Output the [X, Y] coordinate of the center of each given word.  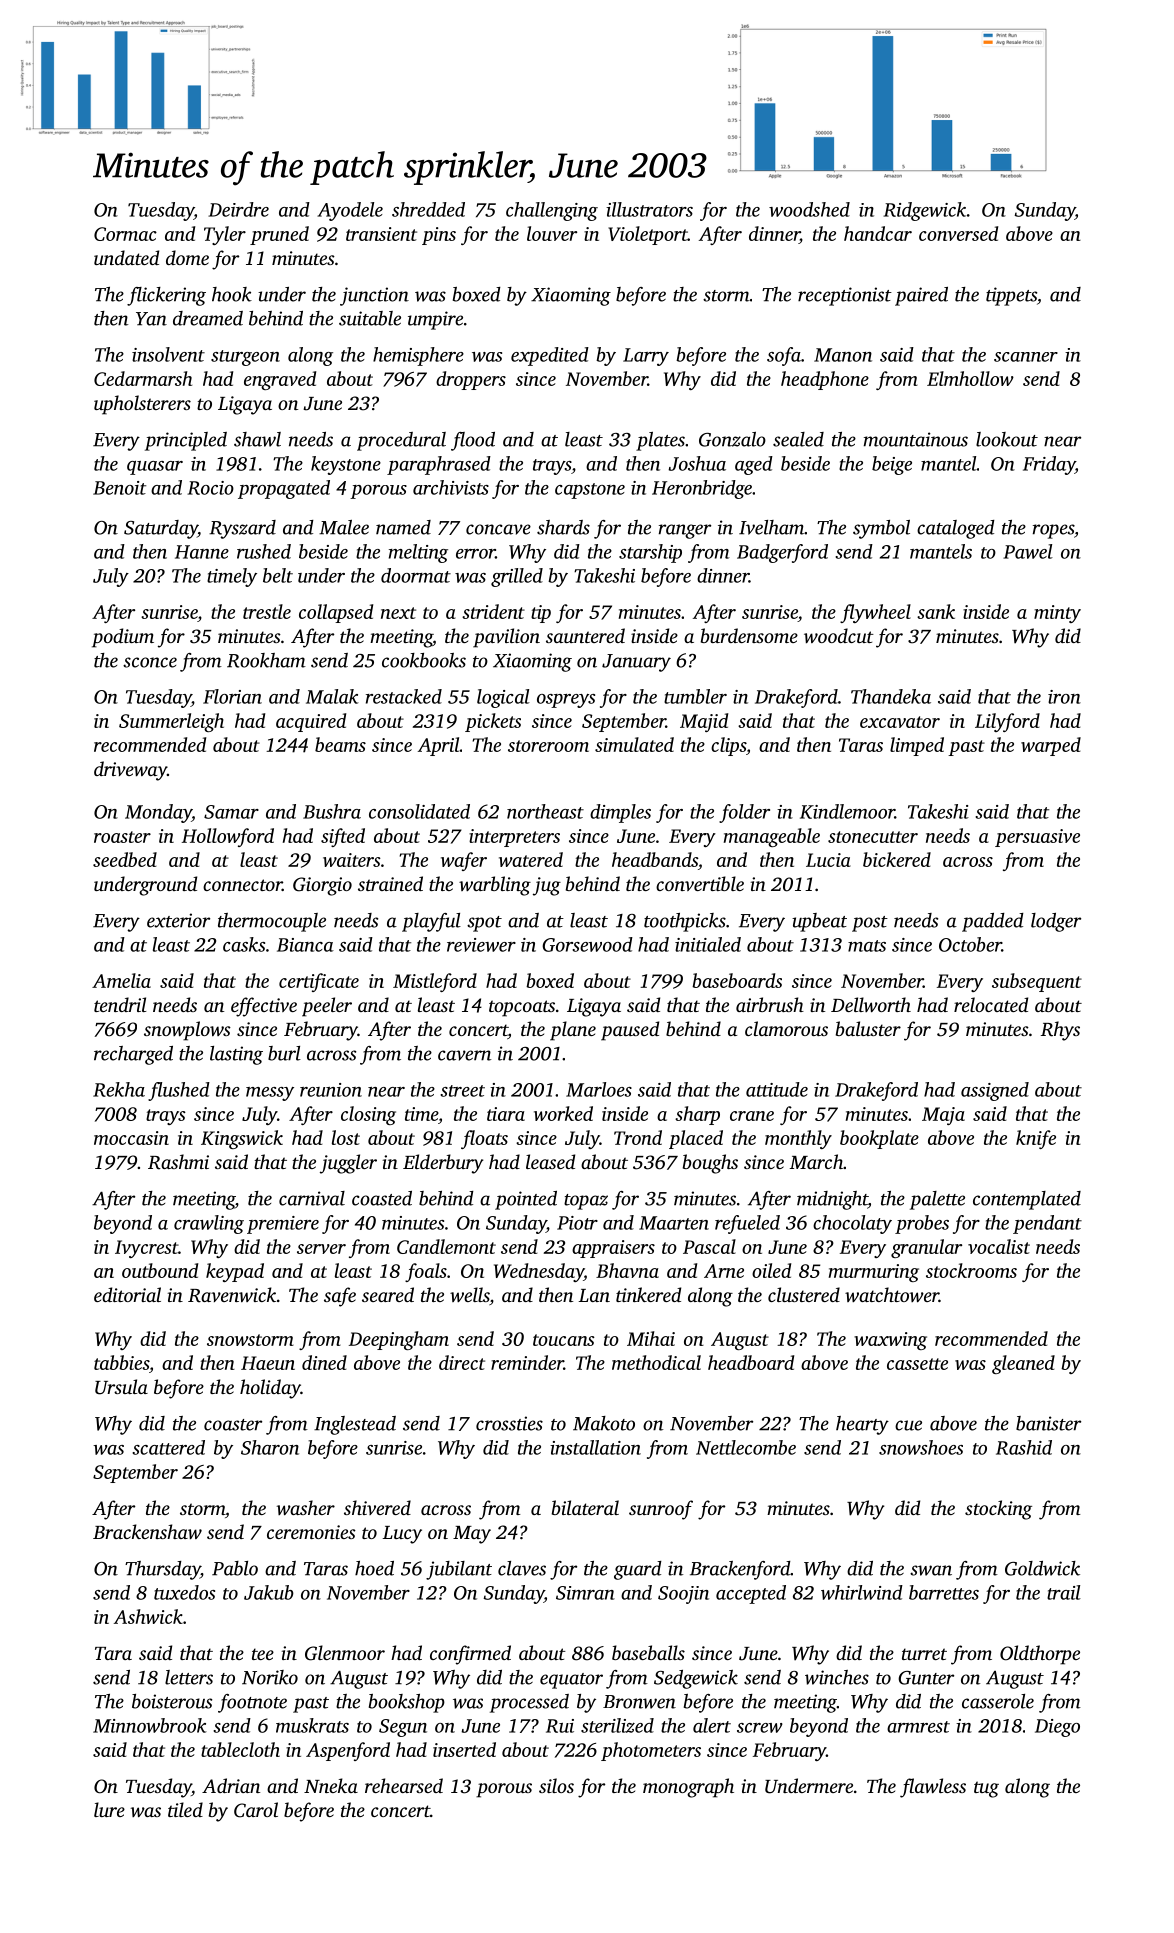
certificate [319, 982]
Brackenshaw [147, 1531]
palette [937, 1200]
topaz [586, 1202]
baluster [868, 1028]
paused [630, 1031]
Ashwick [148, 1616]
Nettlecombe [746, 1447]
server [321, 1249]
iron [1064, 697]
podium [123, 638]
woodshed [809, 209]
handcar [878, 233]
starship [650, 553]
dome [187, 257]
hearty [862, 1425]
